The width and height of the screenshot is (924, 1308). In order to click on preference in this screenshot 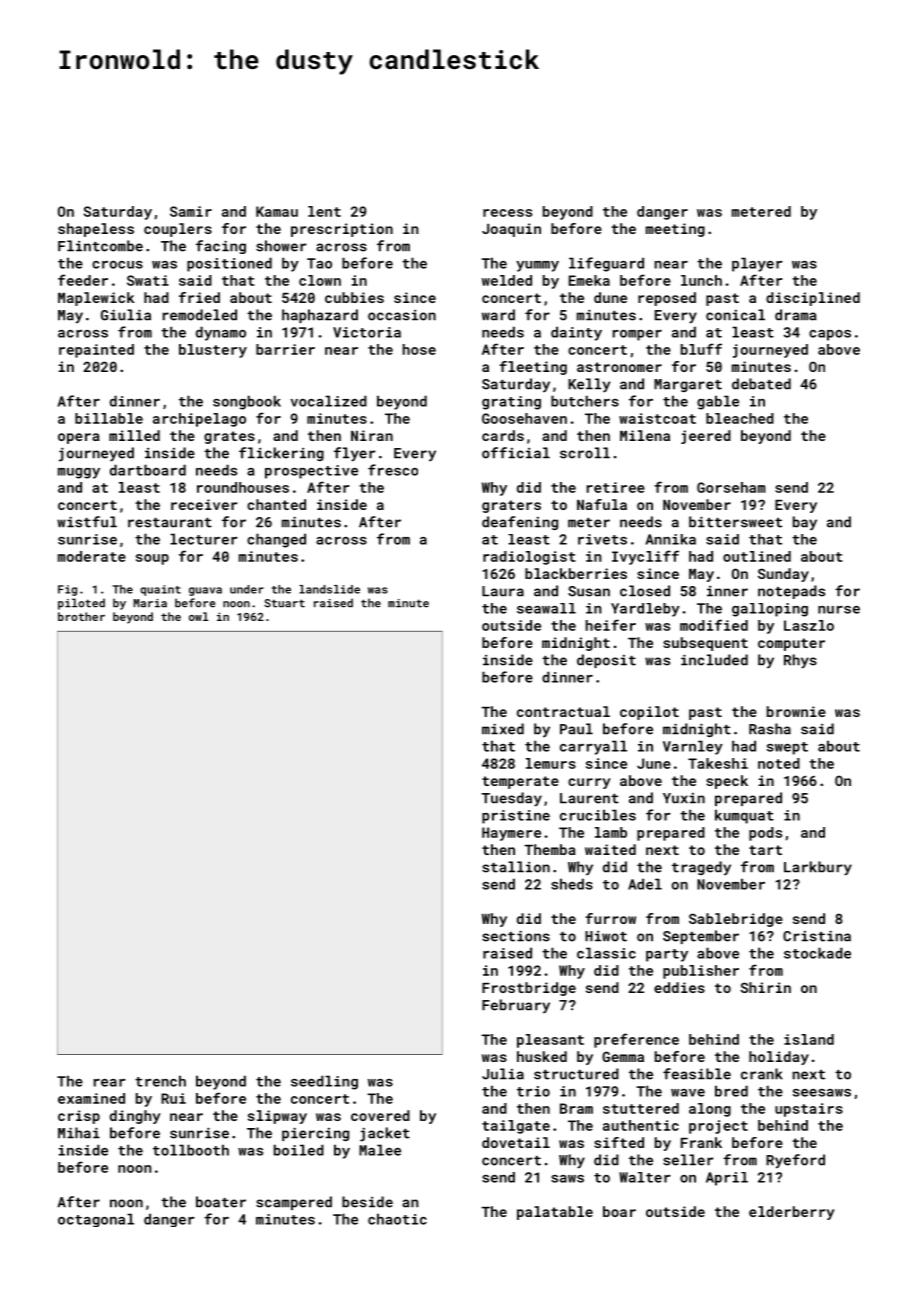, I will do `click(636, 1040)`.
